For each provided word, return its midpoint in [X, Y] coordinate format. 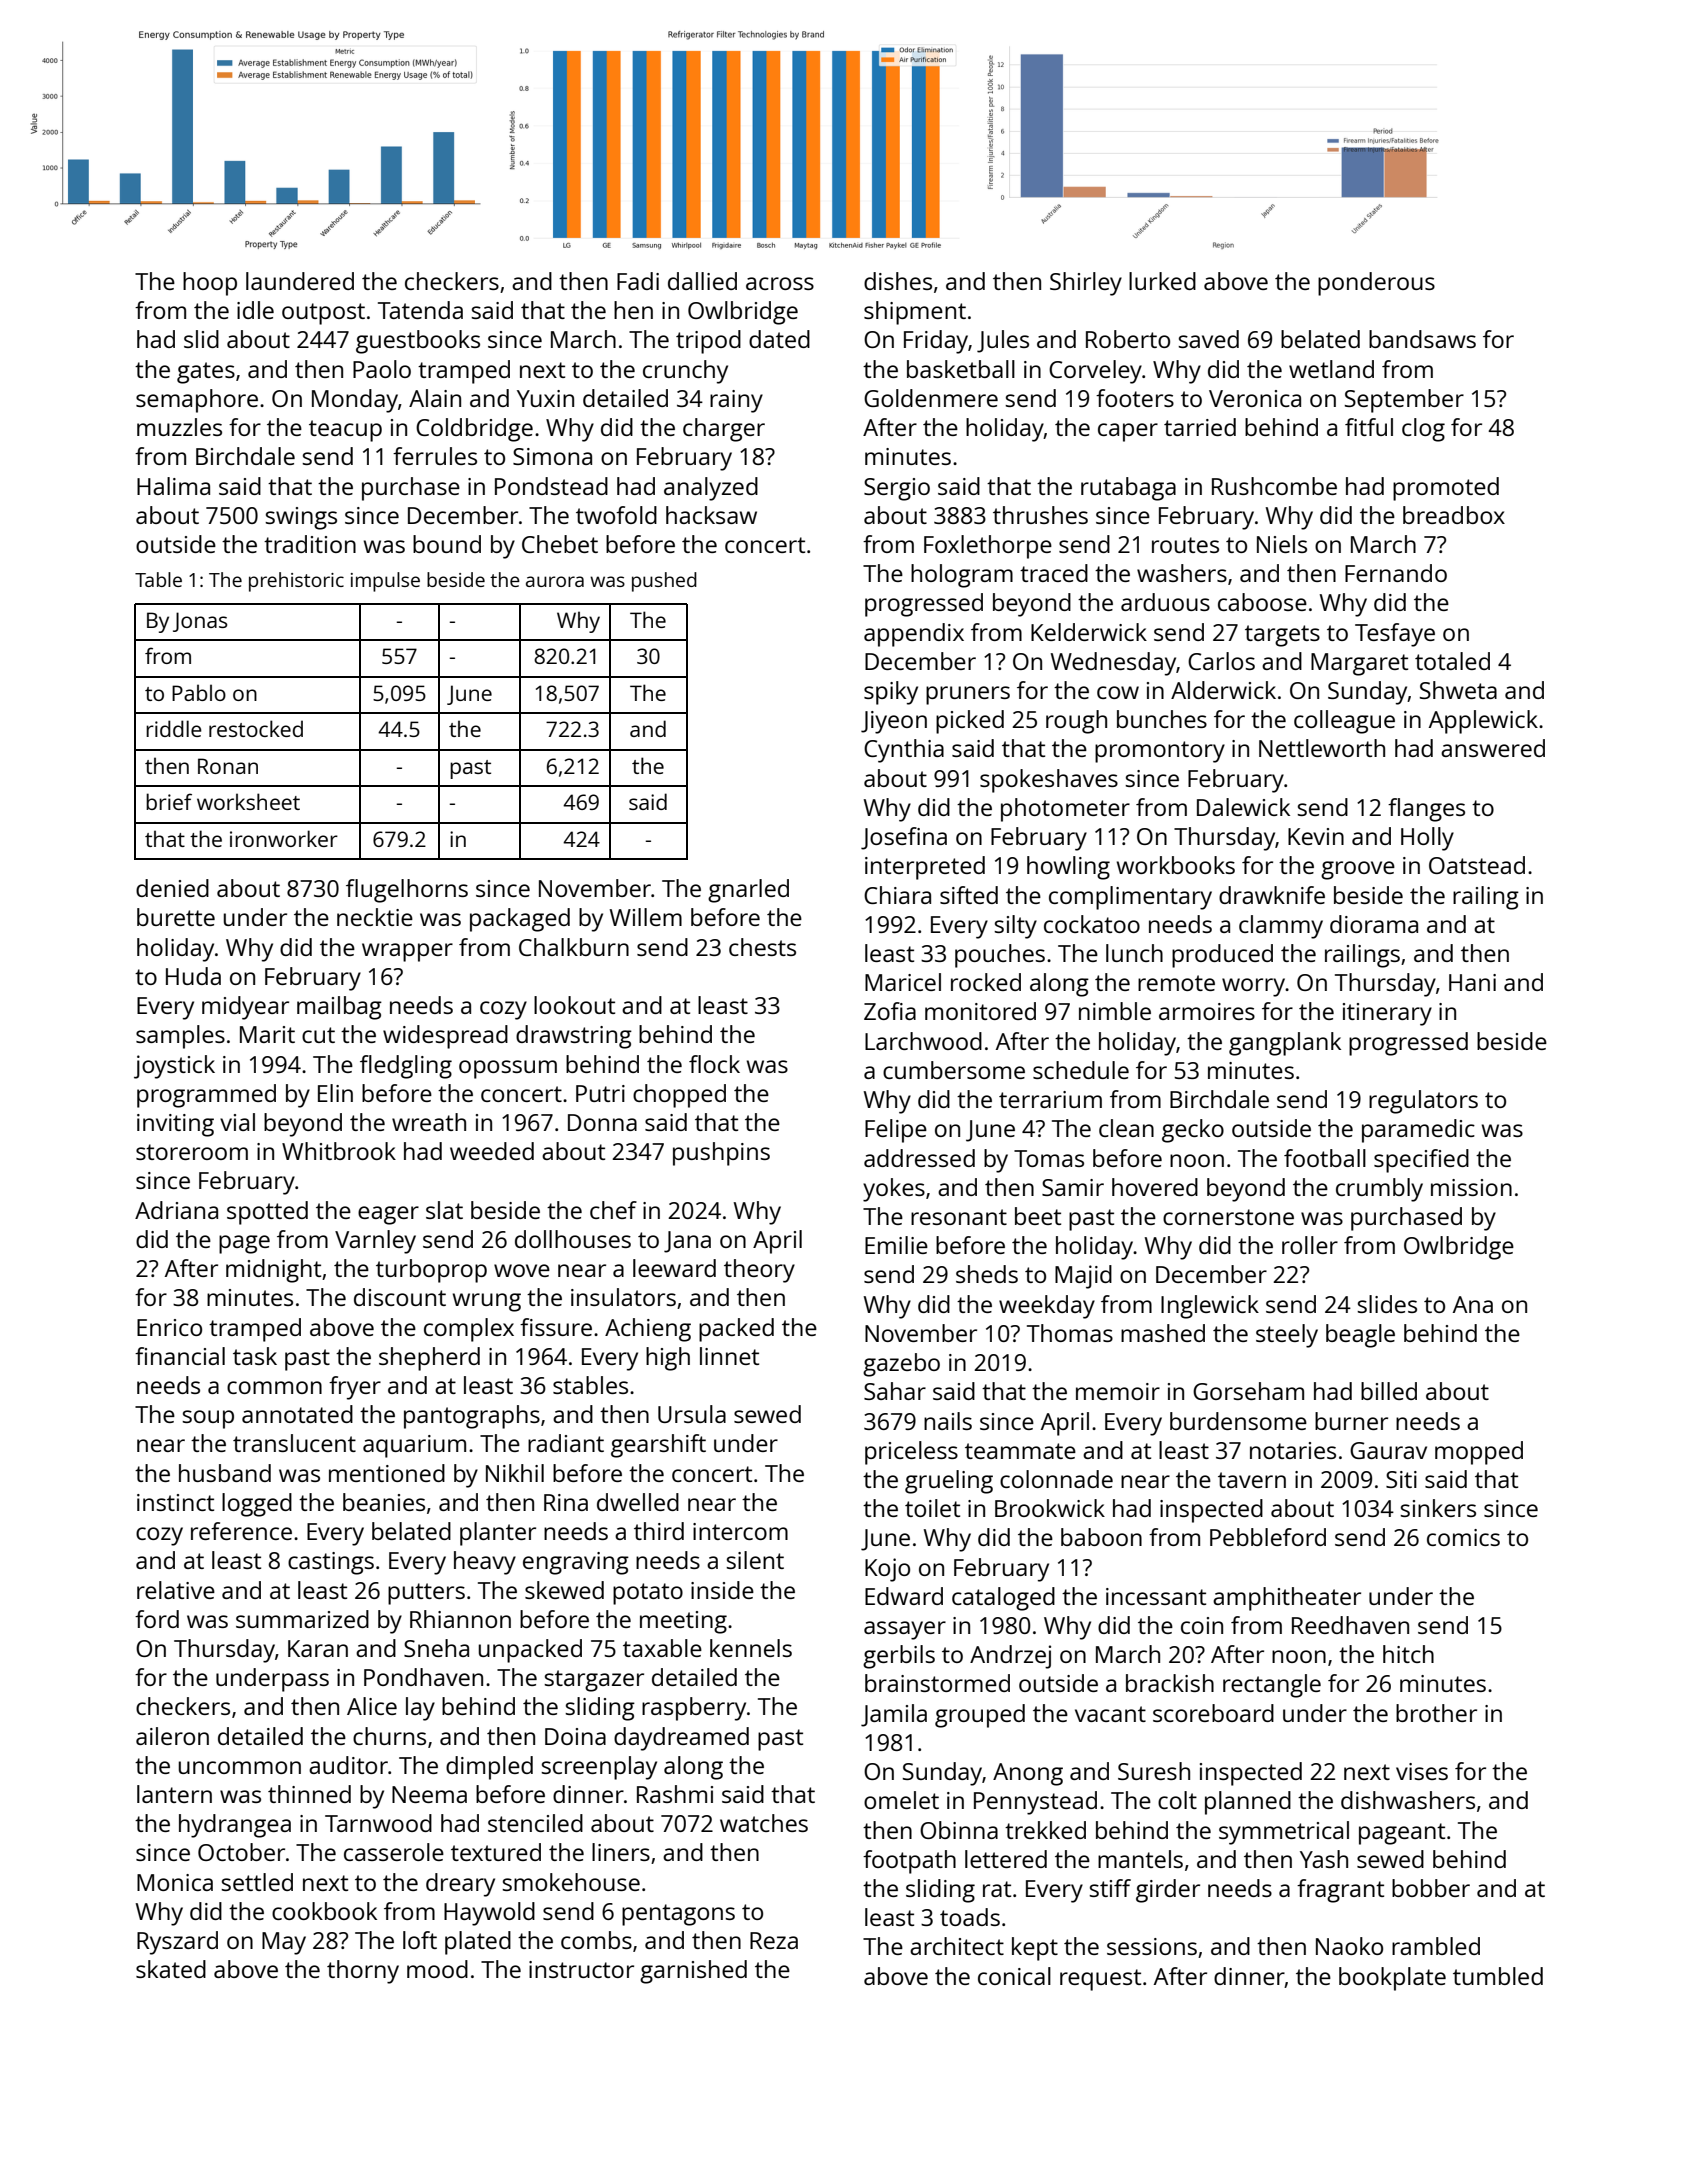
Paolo [382, 369]
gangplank [1285, 1044]
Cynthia [904, 751]
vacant [1110, 1714]
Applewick [1483, 722]
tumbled [1498, 1976]
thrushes [1040, 515]
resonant [959, 1217]
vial [237, 1122]
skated [171, 1969]
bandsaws [1422, 339]
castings [331, 1563]
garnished [693, 1972]
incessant [1156, 1596]
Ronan [228, 766]
